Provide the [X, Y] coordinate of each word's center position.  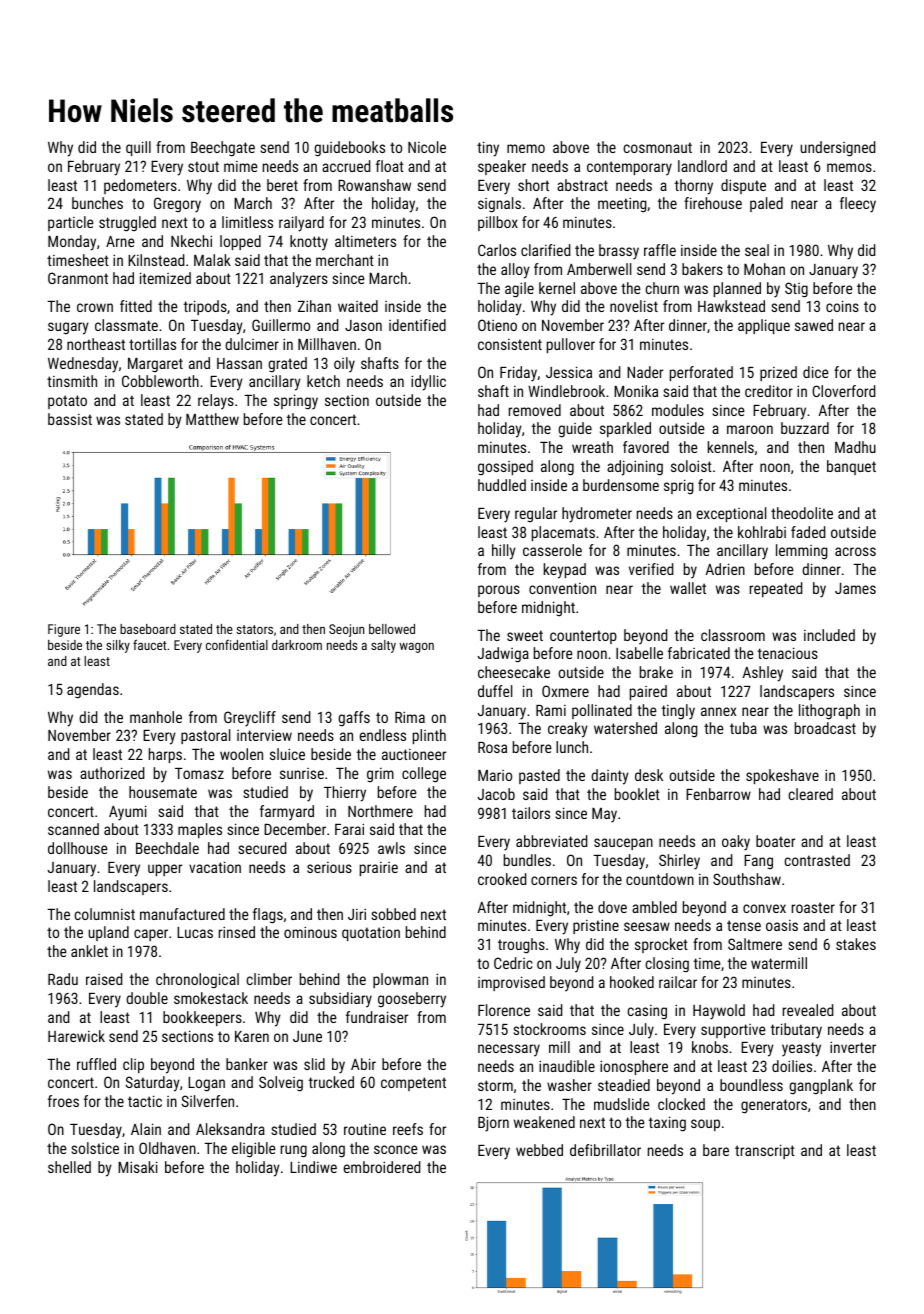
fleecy [858, 205]
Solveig [281, 1084]
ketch [323, 381]
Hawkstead [731, 306]
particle [71, 223]
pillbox [498, 223]
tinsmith [72, 381]
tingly [678, 712]
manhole [156, 717]
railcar [678, 982]
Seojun [346, 630]
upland [108, 933]
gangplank [821, 1087]
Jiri [357, 914]
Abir [363, 1064]
